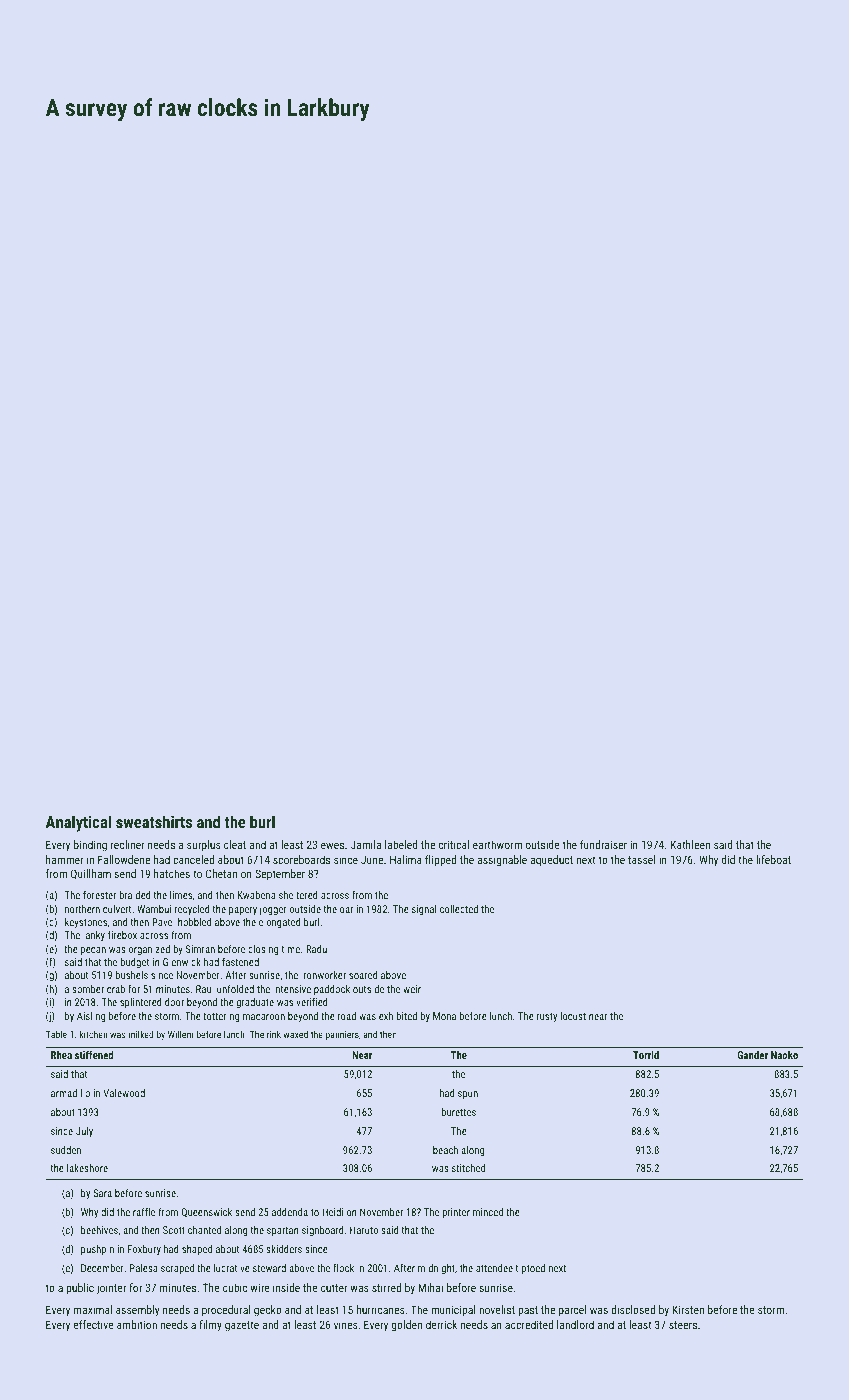 The image size is (849, 1400). Describe the element at coordinates (488, 1212) in the page. I see `minced` at that location.
